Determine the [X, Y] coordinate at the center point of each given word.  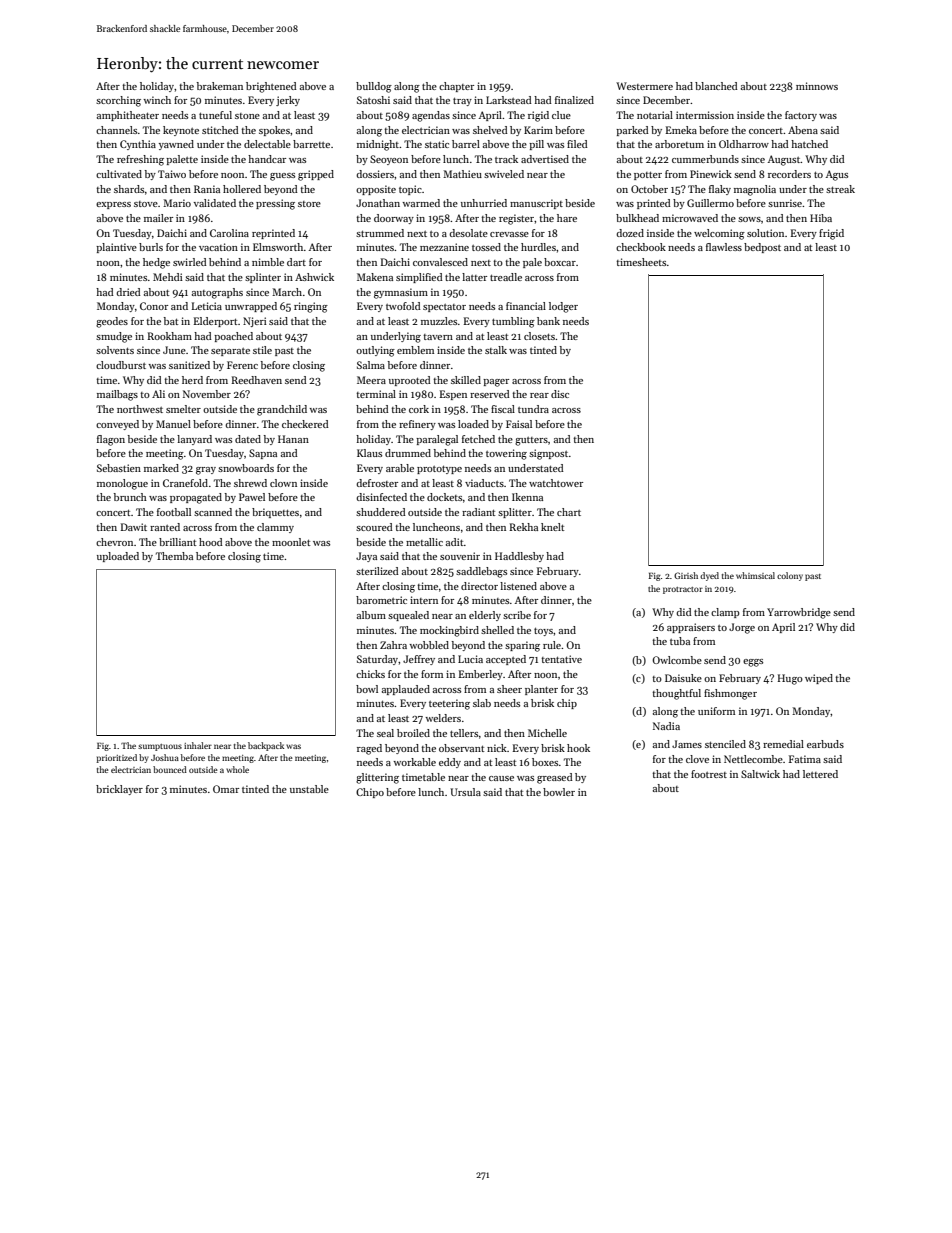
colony [790, 576]
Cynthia [138, 145]
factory [801, 116]
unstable [309, 789]
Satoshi [373, 100]
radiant [478, 512]
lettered [820, 774]
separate [230, 352]
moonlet [291, 542]
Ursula [465, 792]
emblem [415, 350]
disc [560, 394]
